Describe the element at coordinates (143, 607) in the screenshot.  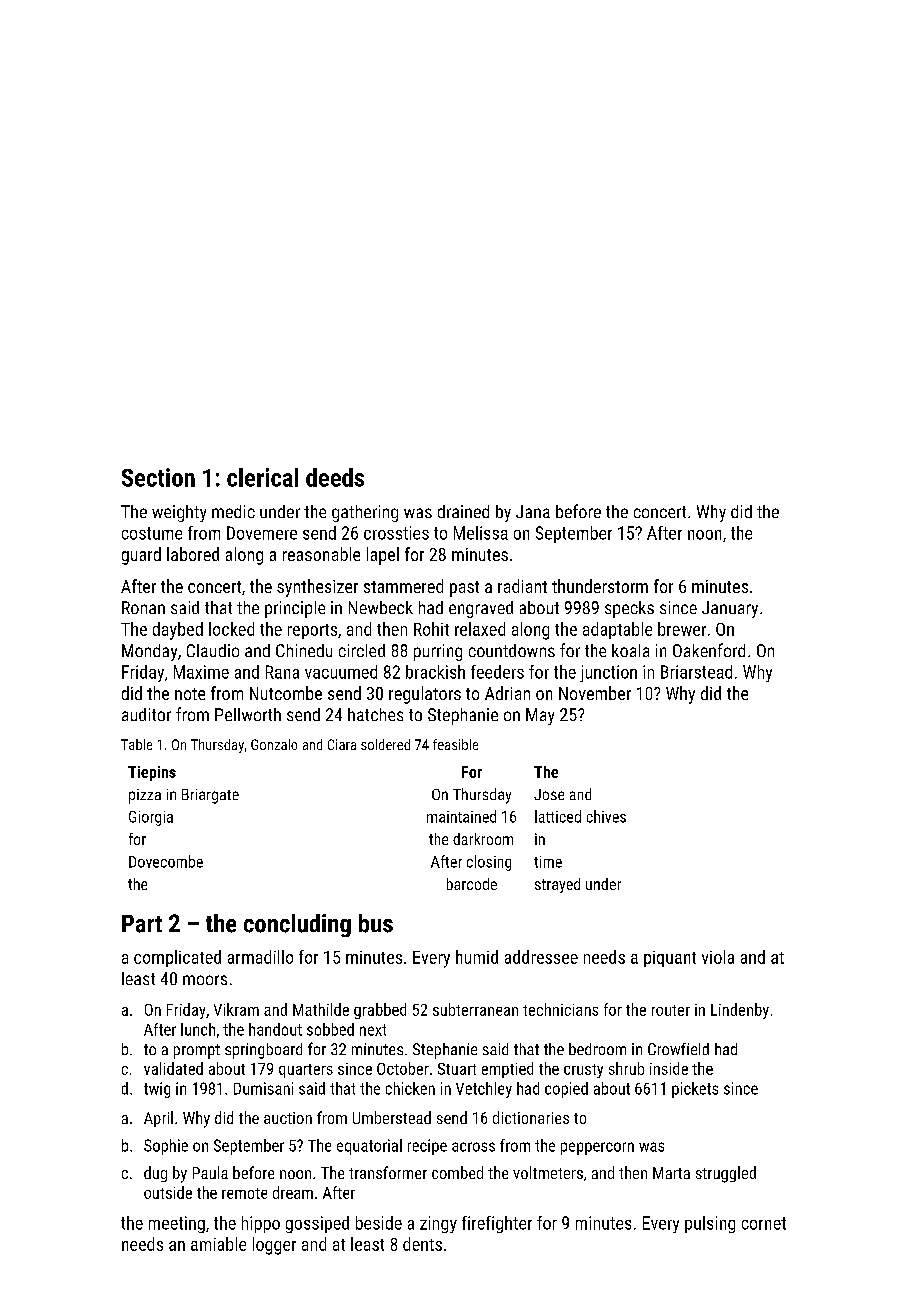
I see `Ronan` at that location.
